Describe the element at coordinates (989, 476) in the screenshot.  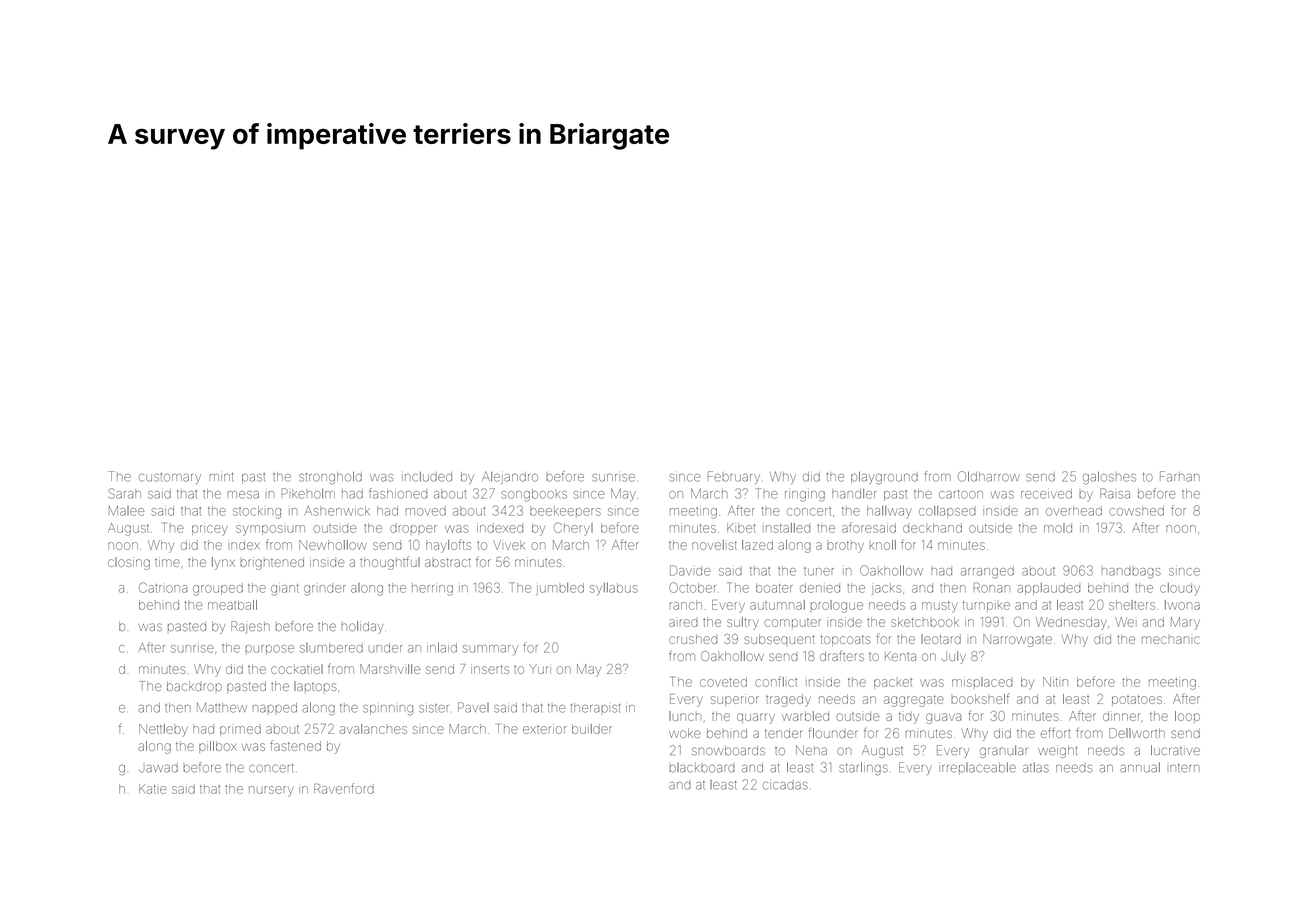
I see `Oldharrow` at that location.
